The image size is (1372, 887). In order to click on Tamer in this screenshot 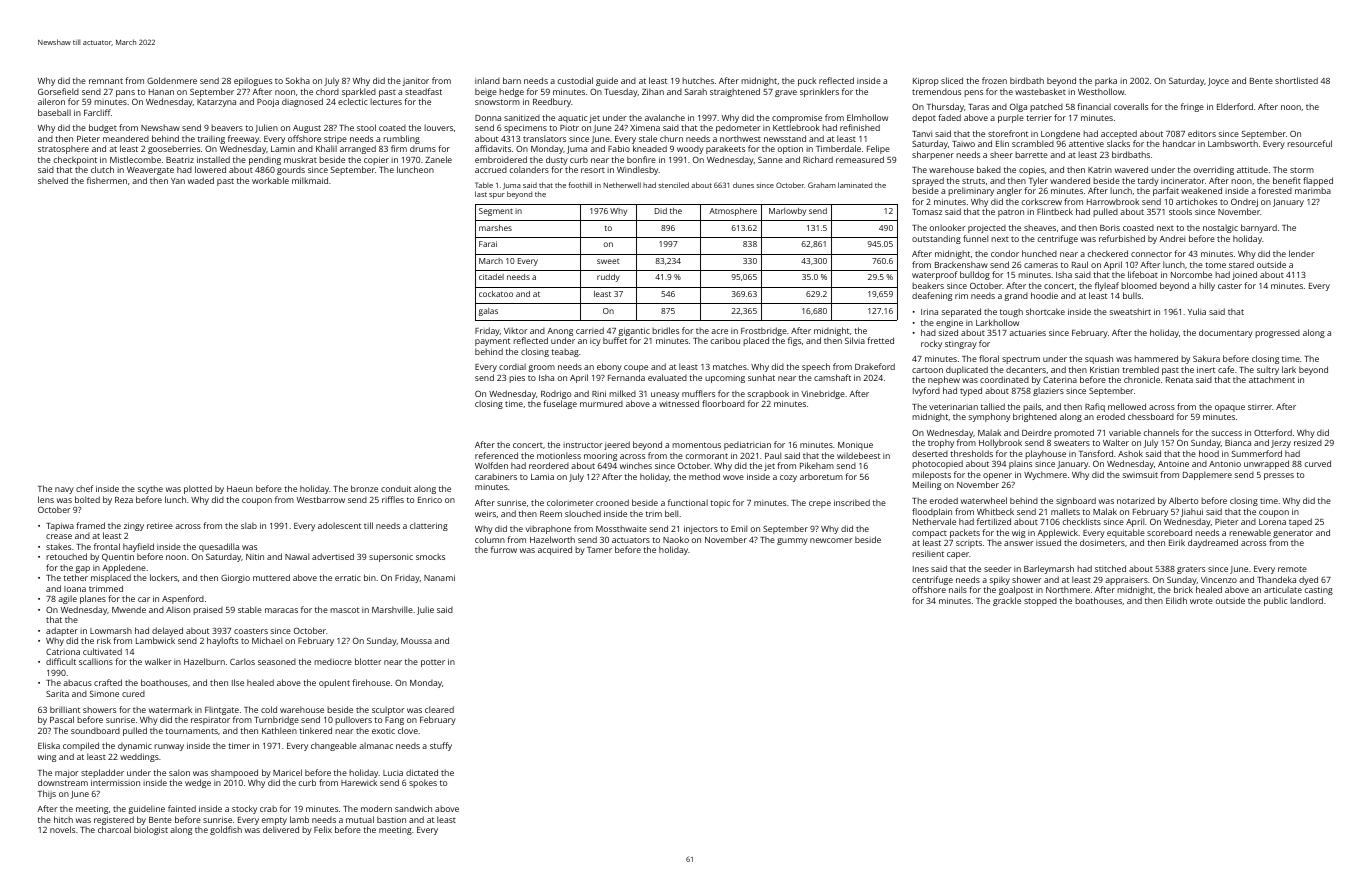, I will do `click(599, 550)`.
